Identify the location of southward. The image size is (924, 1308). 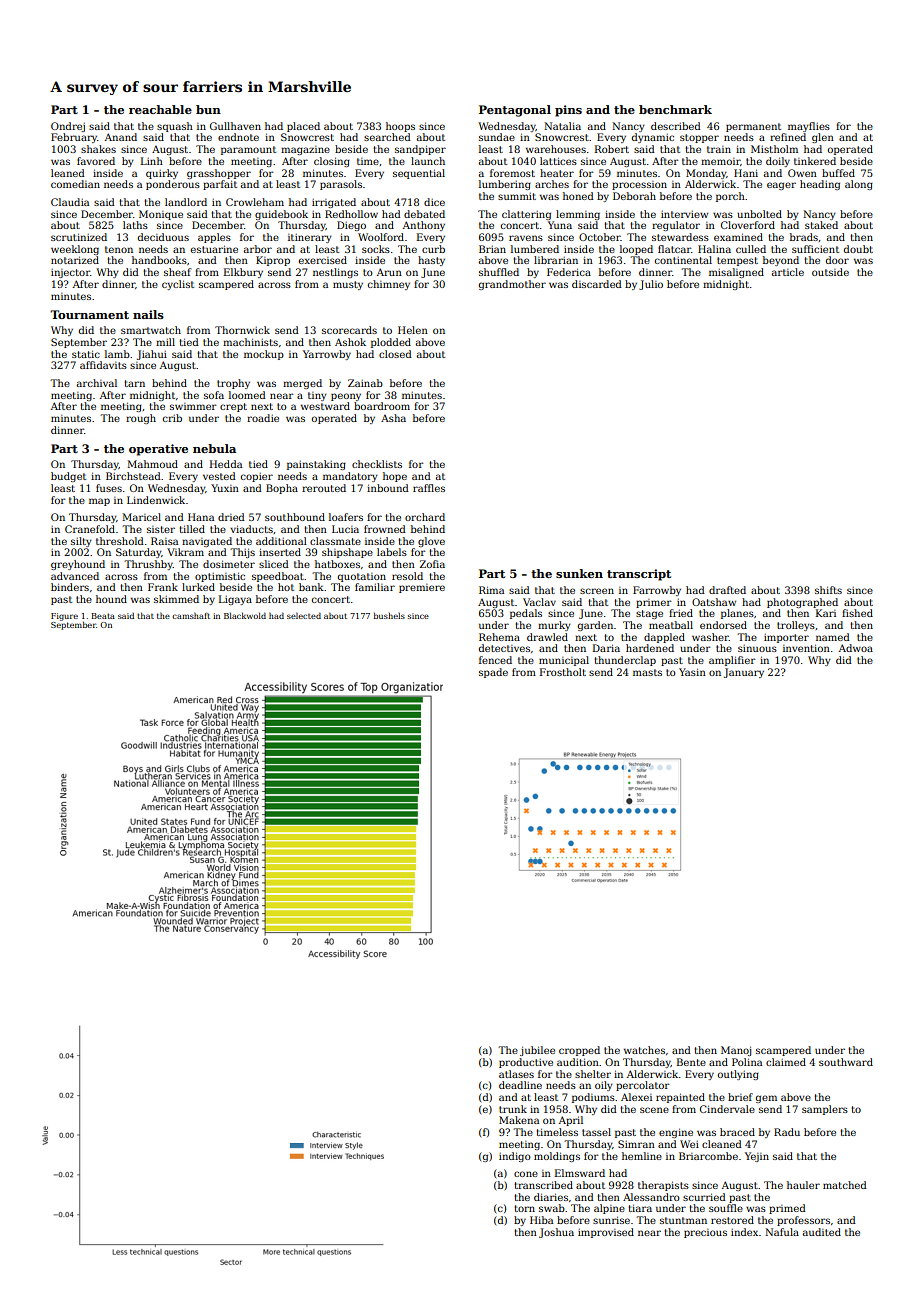
(846, 1062).
